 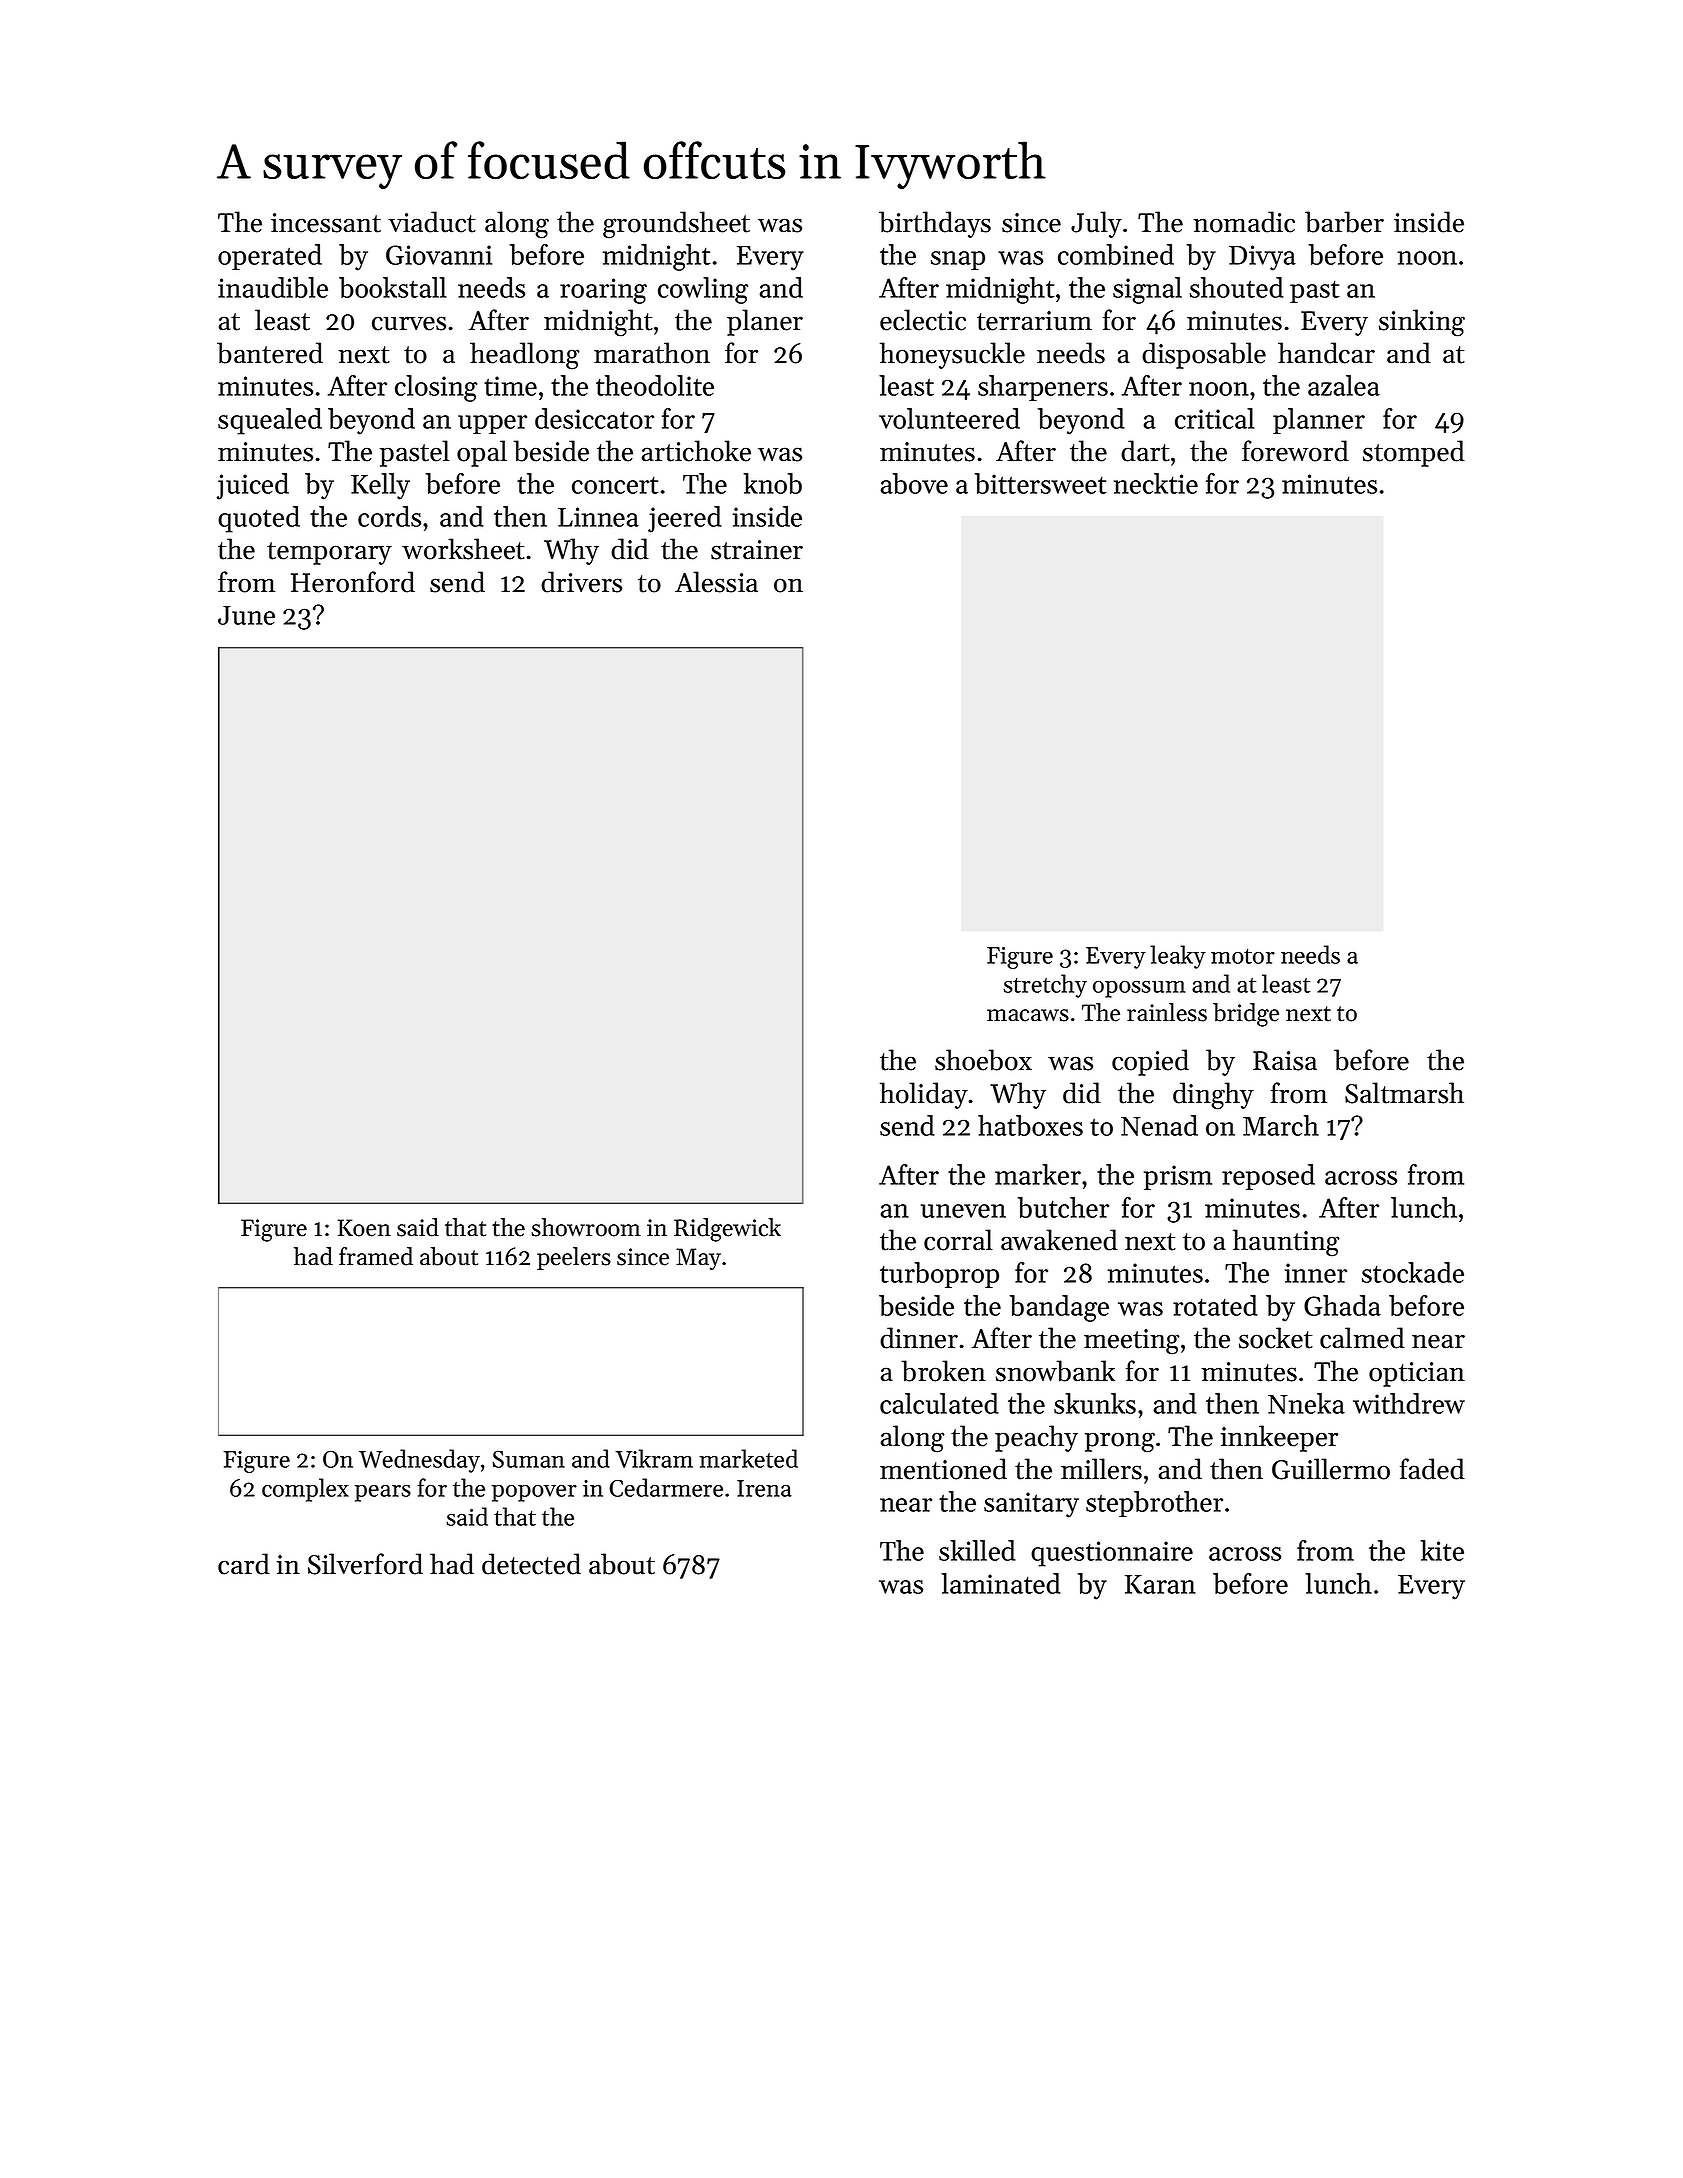 I want to click on groundsheet, so click(x=676, y=225).
